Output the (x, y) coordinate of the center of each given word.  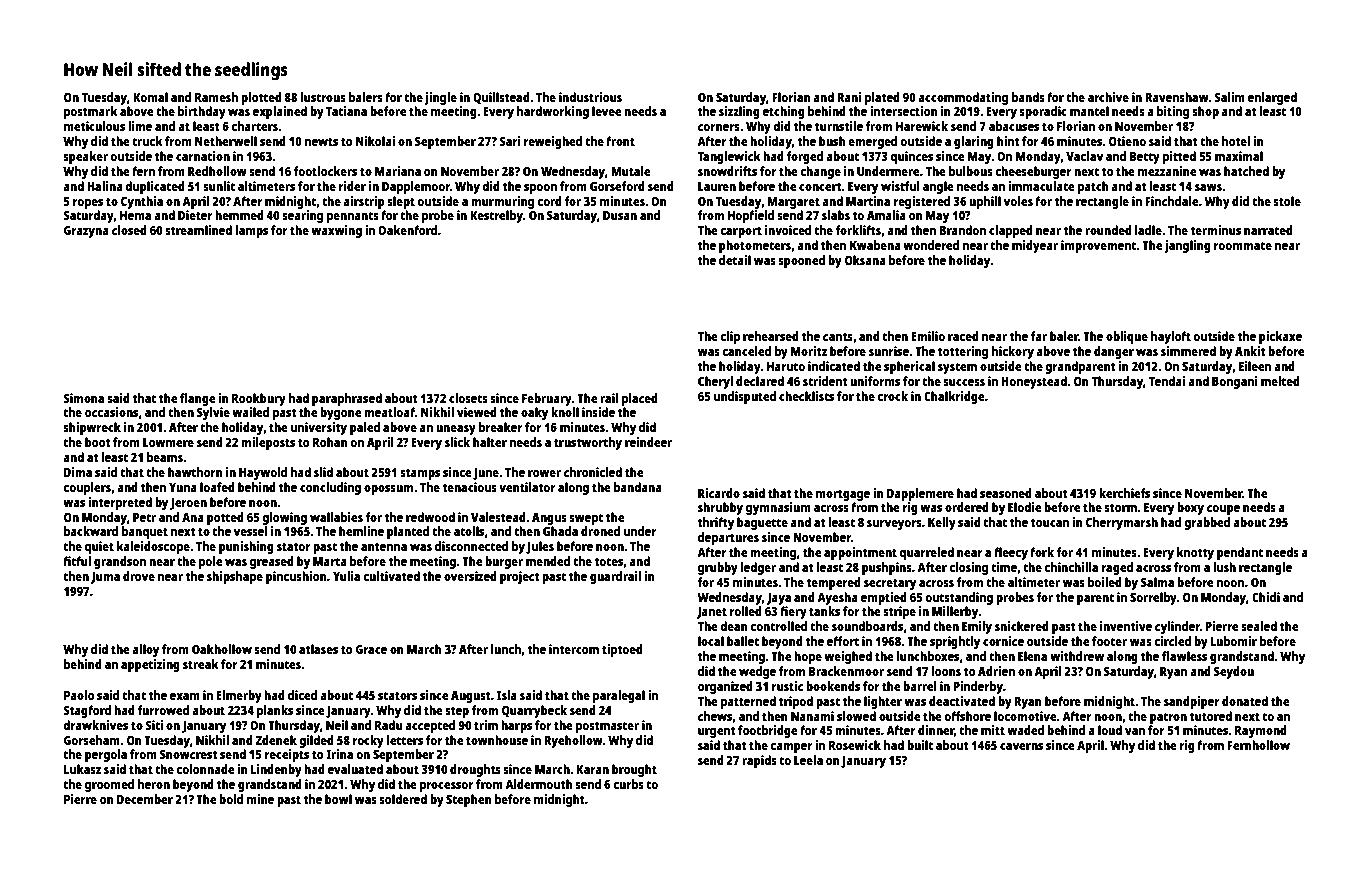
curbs (628, 784)
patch (1093, 187)
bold (231, 799)
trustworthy (588, 443)
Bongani (1235, 382)
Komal (150, 97)
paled (365, 428)
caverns (1021, 746)
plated (882, 98)
